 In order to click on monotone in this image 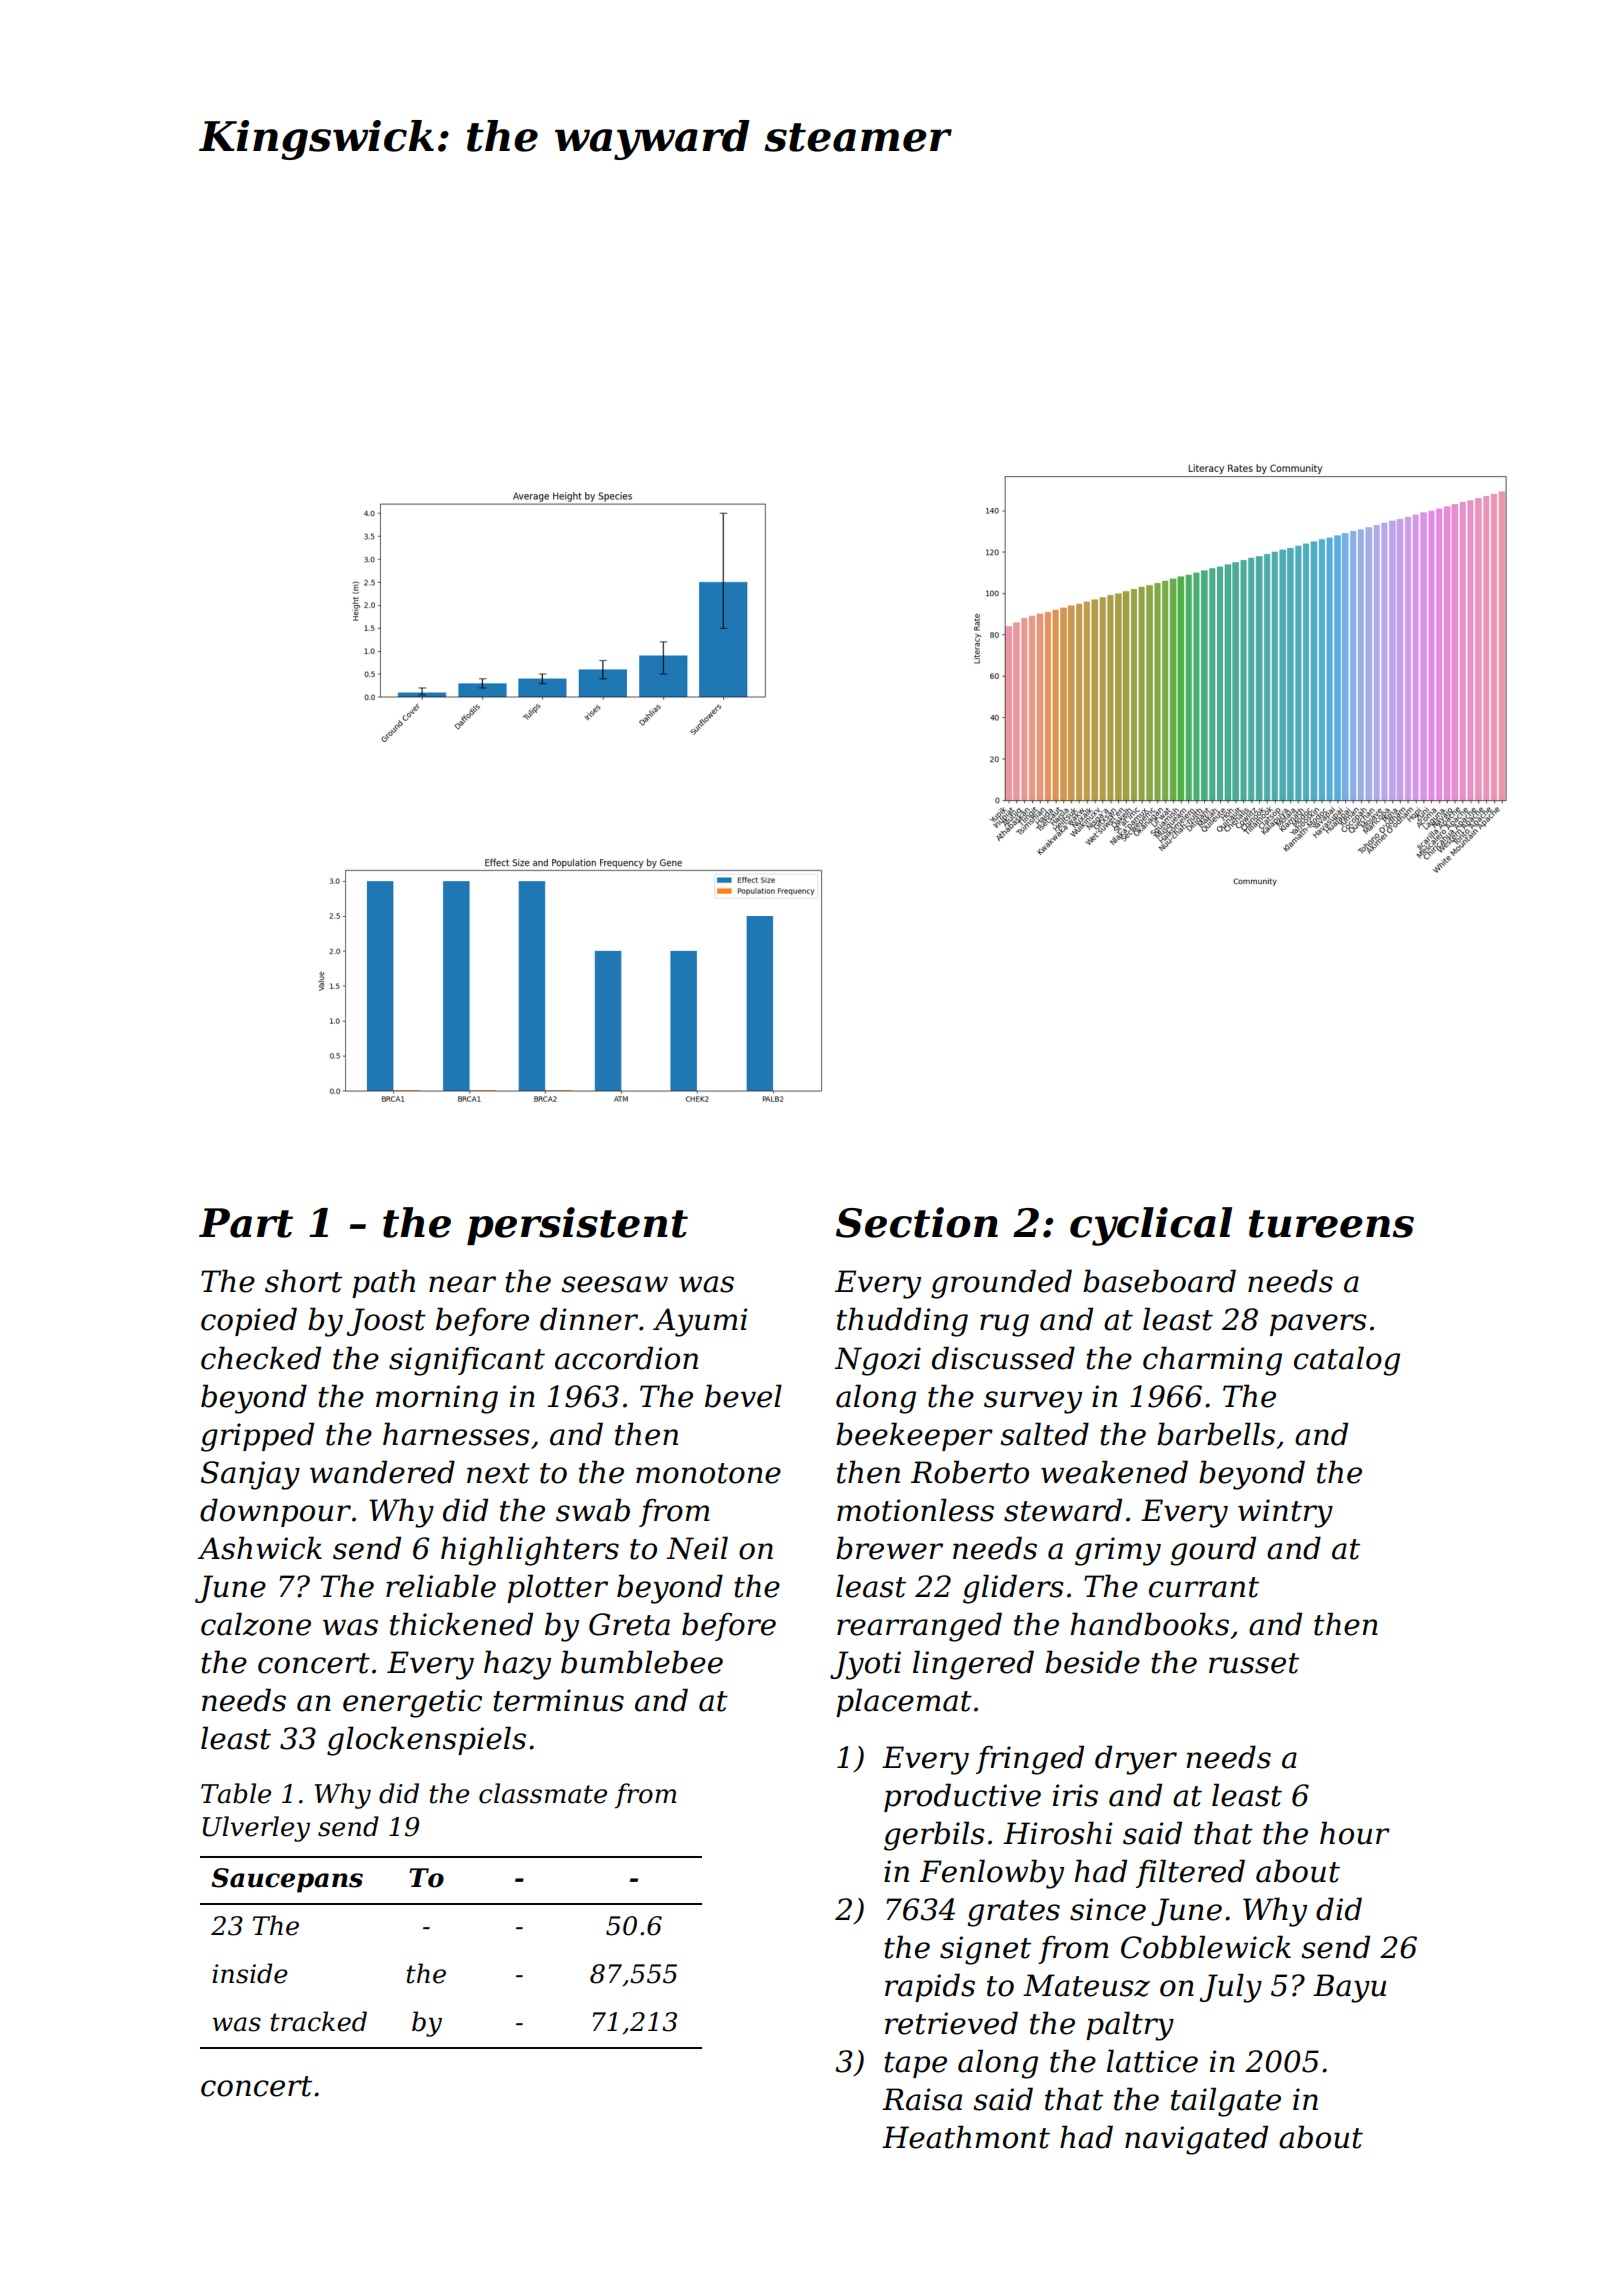, I will do `click(708, 1473)`.
